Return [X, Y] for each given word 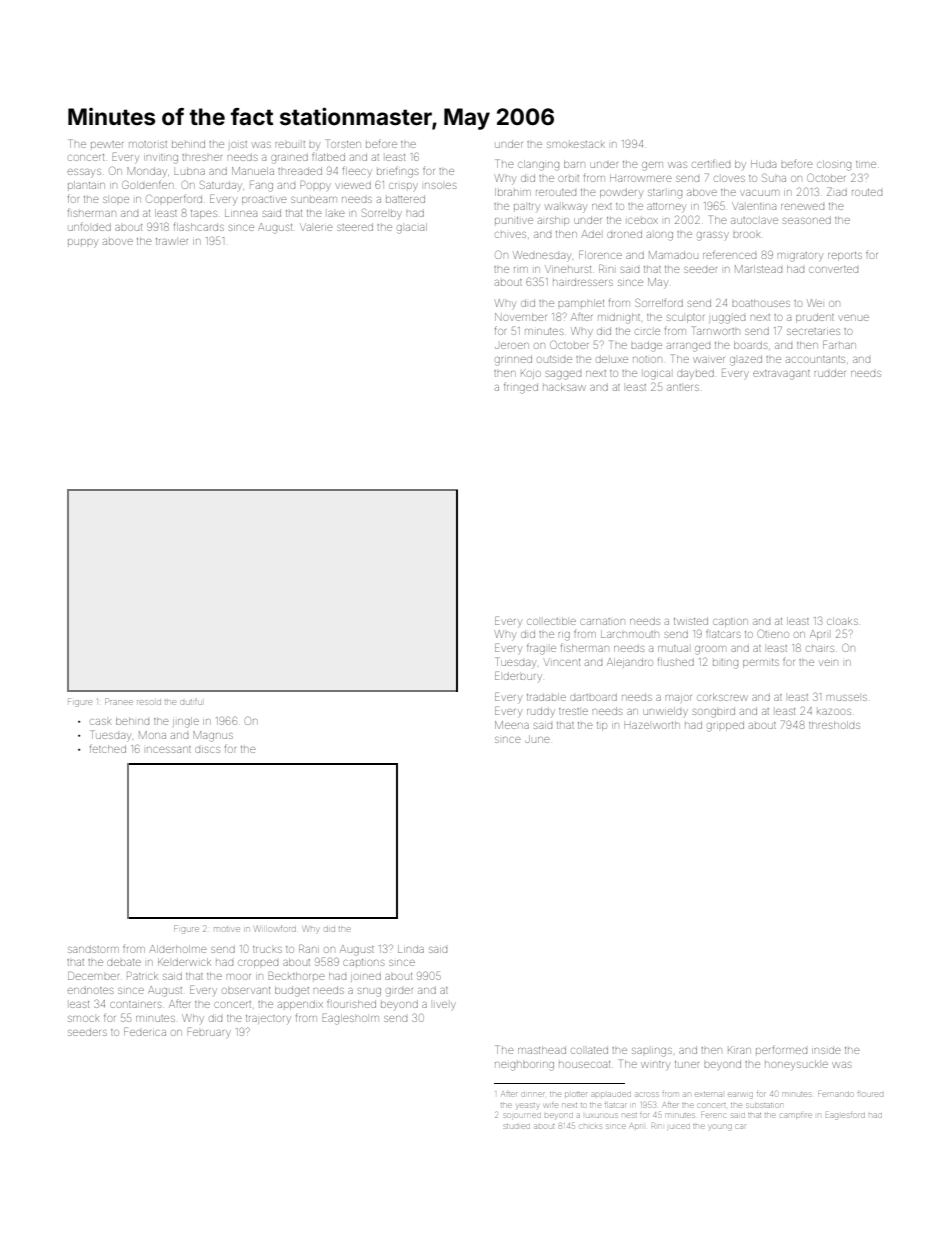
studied [517, 1126]
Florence [600, 254]
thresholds [834, 725]
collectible [551, 621]
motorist [148, 144]
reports [845, 256]
